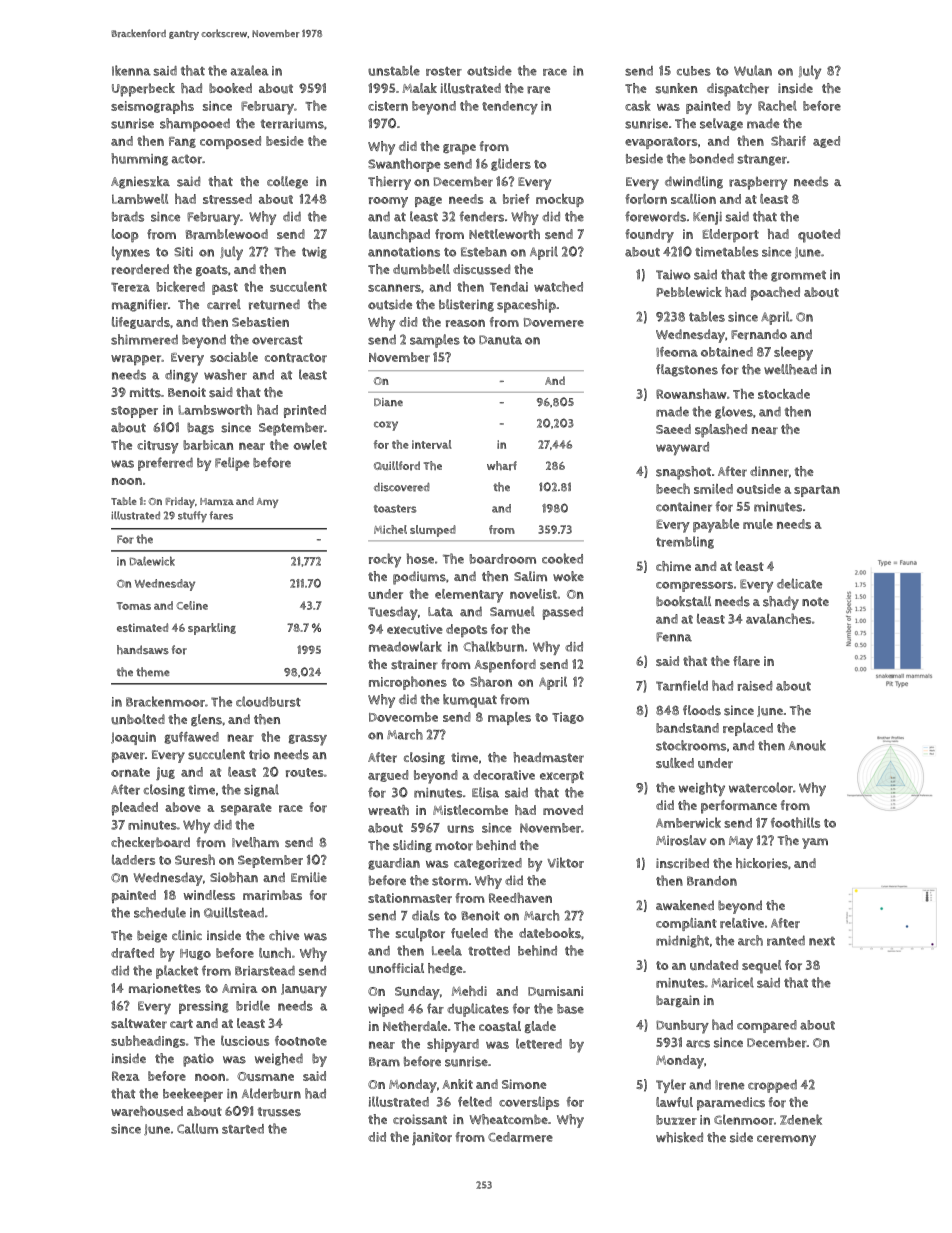 The height and width of the image is (1233, 952). What do you see at coordinates (682, 863) in the image?
I see `inscribed` at bounding box center [682, 863].
